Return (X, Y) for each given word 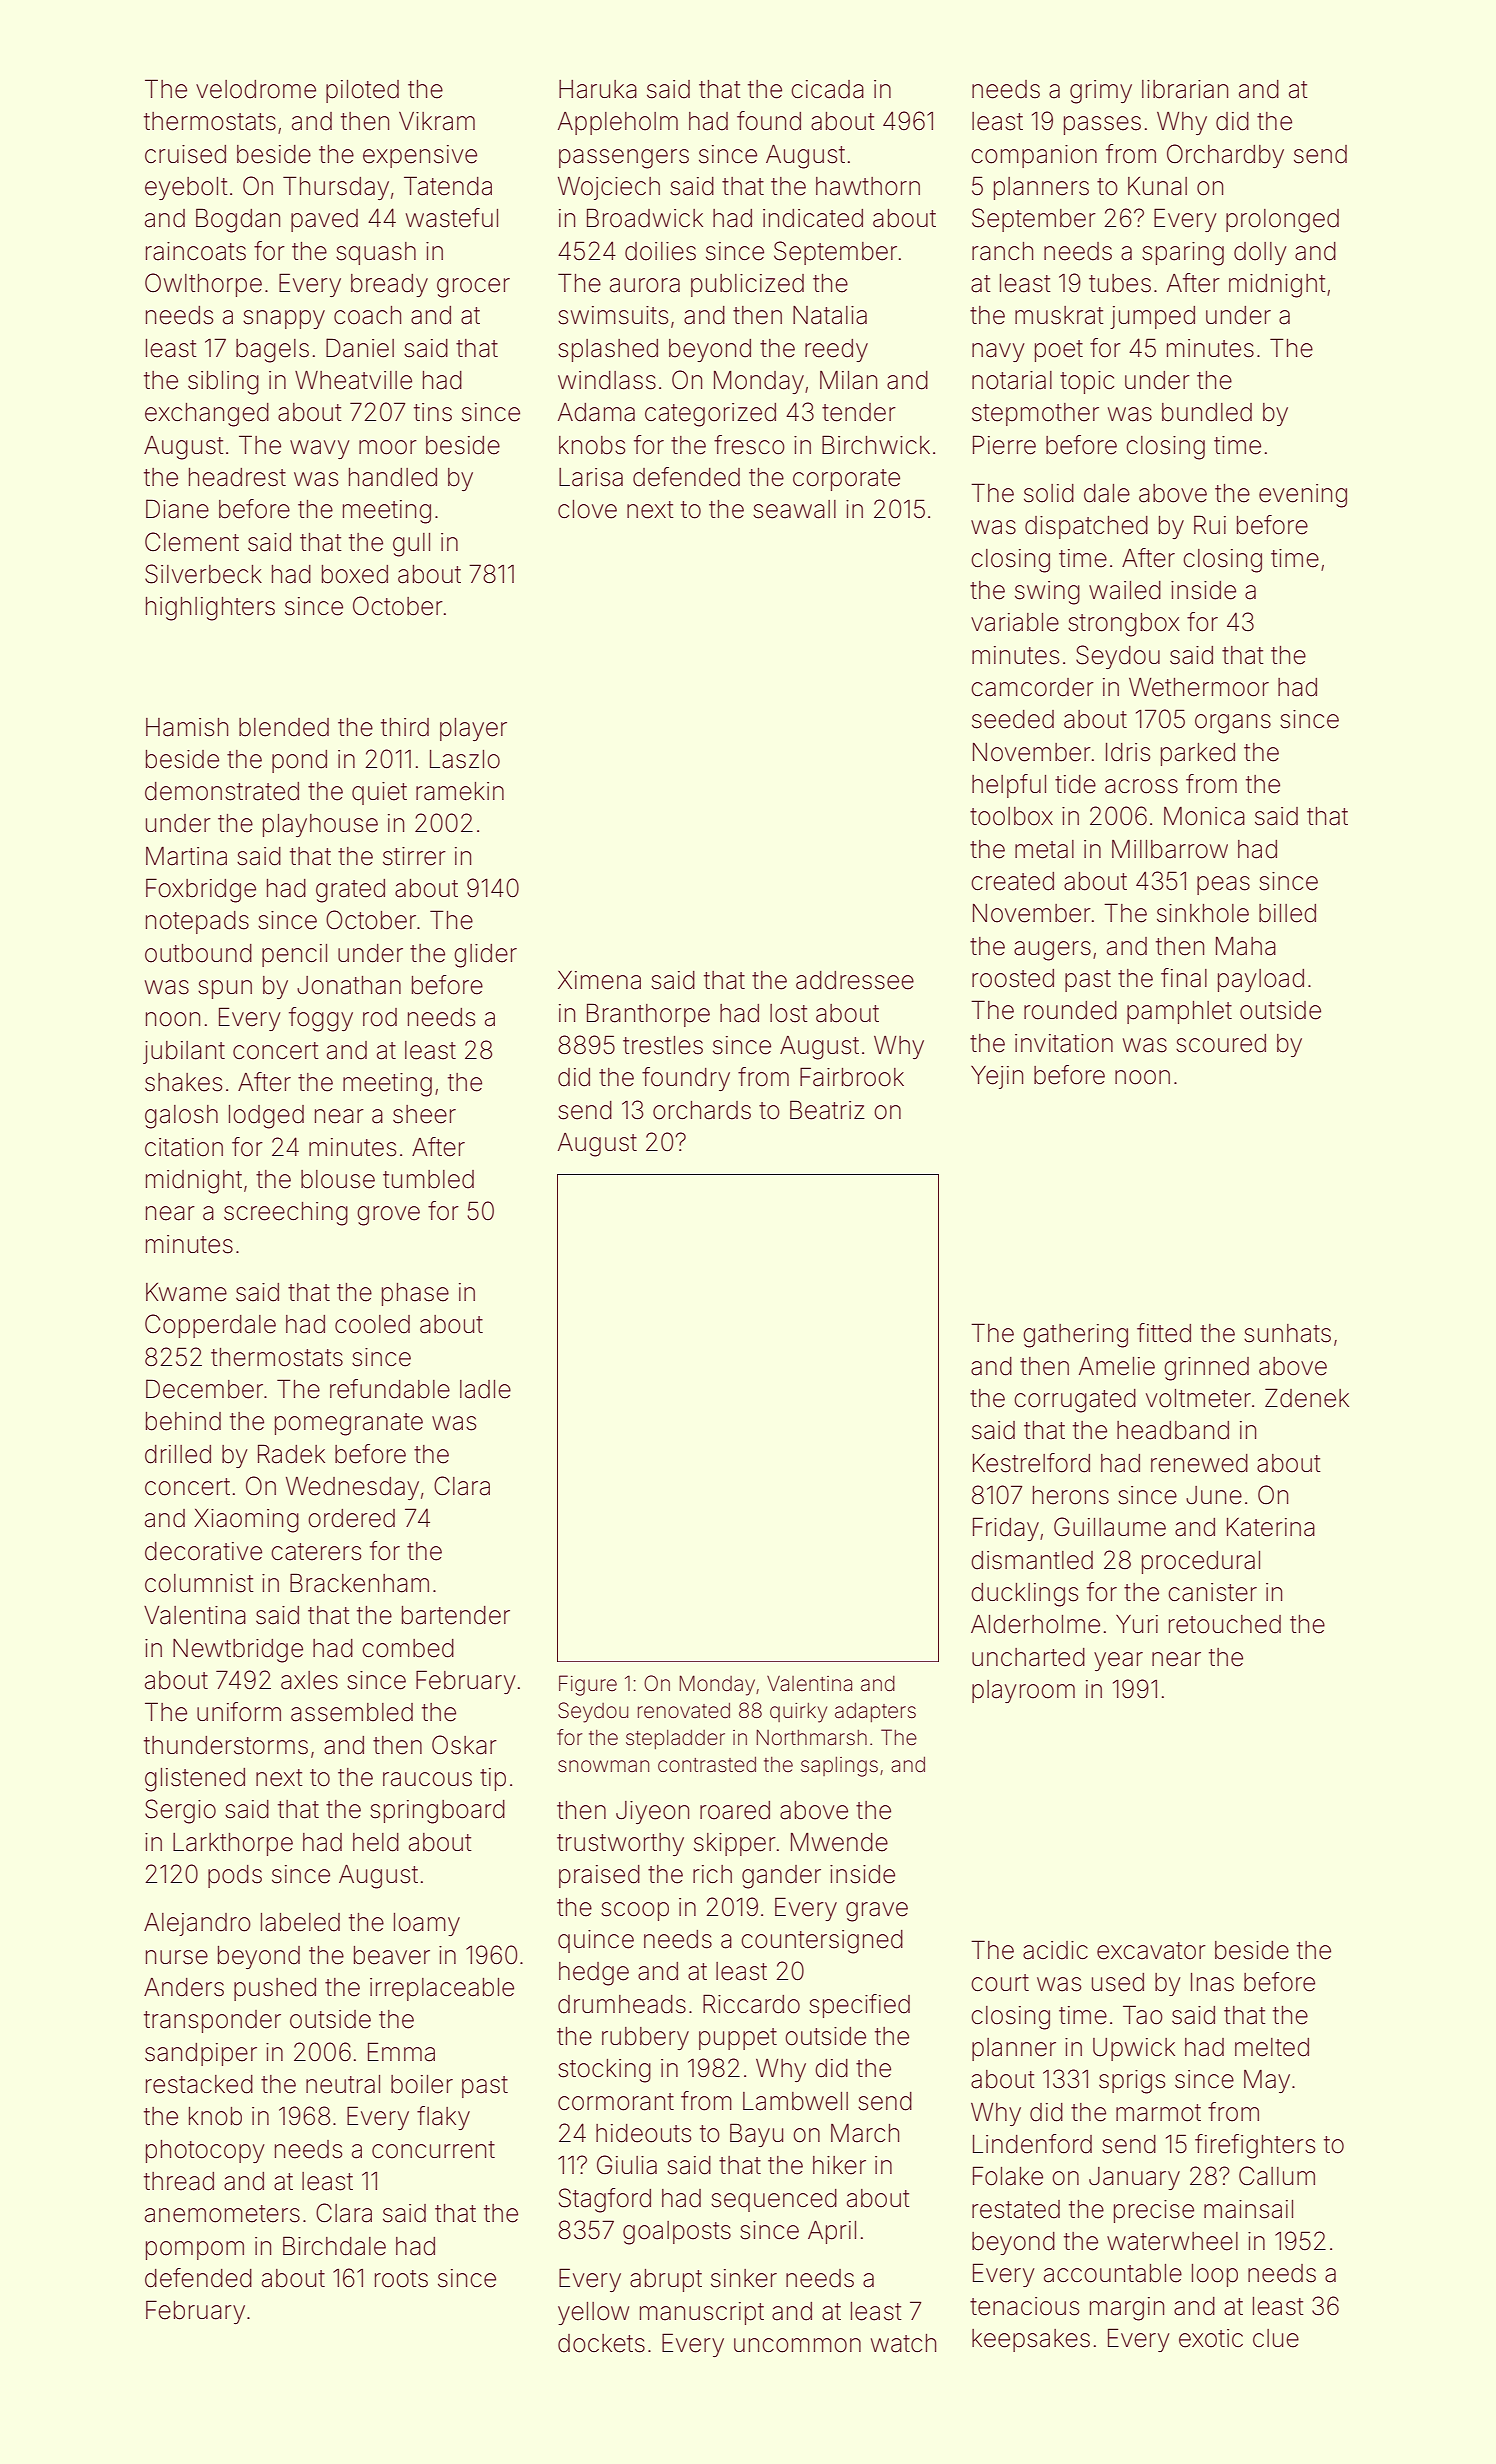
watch (903, 2343)
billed (1287, 913)
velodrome (256, 89)
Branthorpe (648, 1015)
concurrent (433, 2150)
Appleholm (618, 123)
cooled (372, 1324)
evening (1303, 496)
